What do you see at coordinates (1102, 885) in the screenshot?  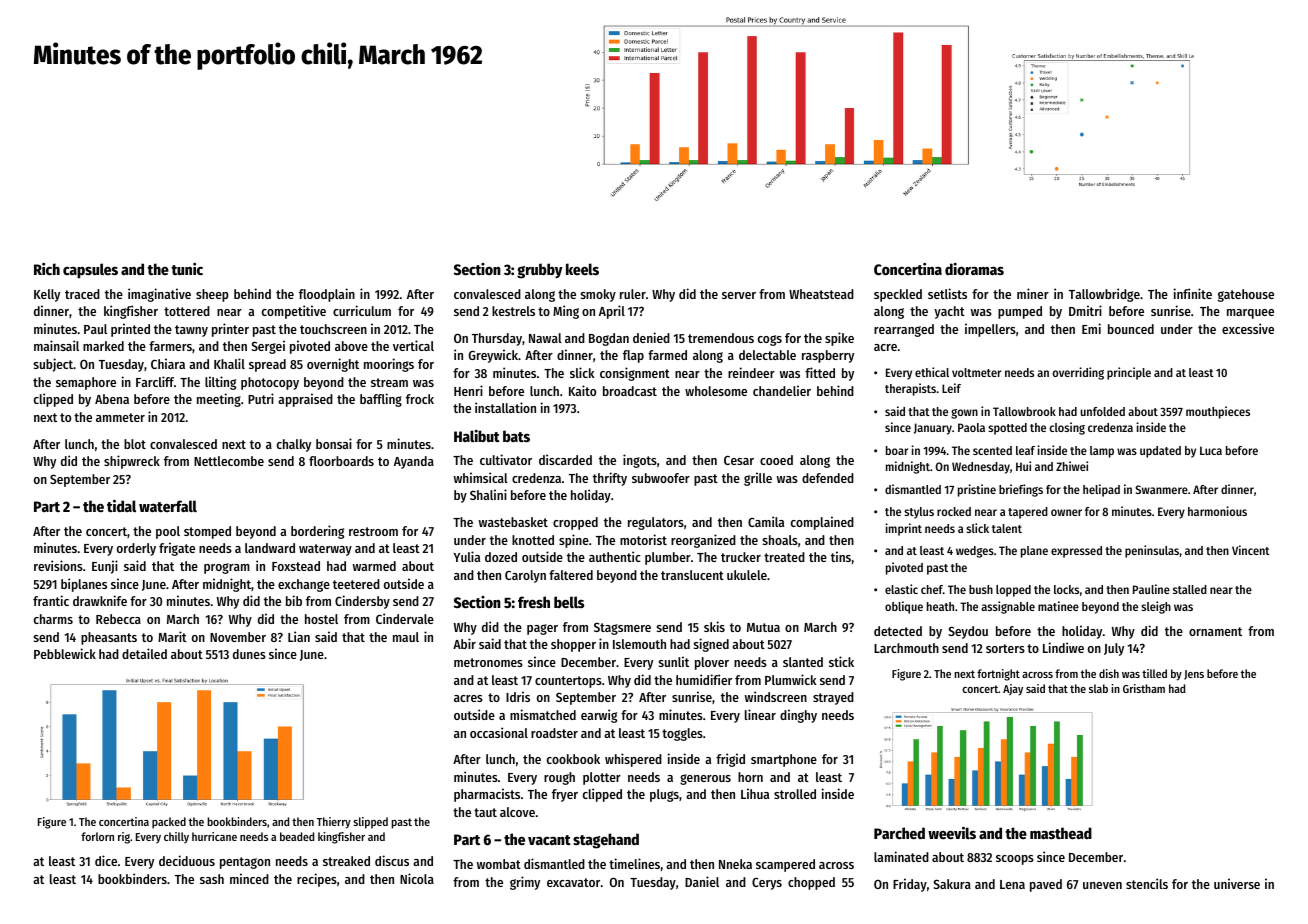 I see `uneven` at bounding box center [1102, 885].
